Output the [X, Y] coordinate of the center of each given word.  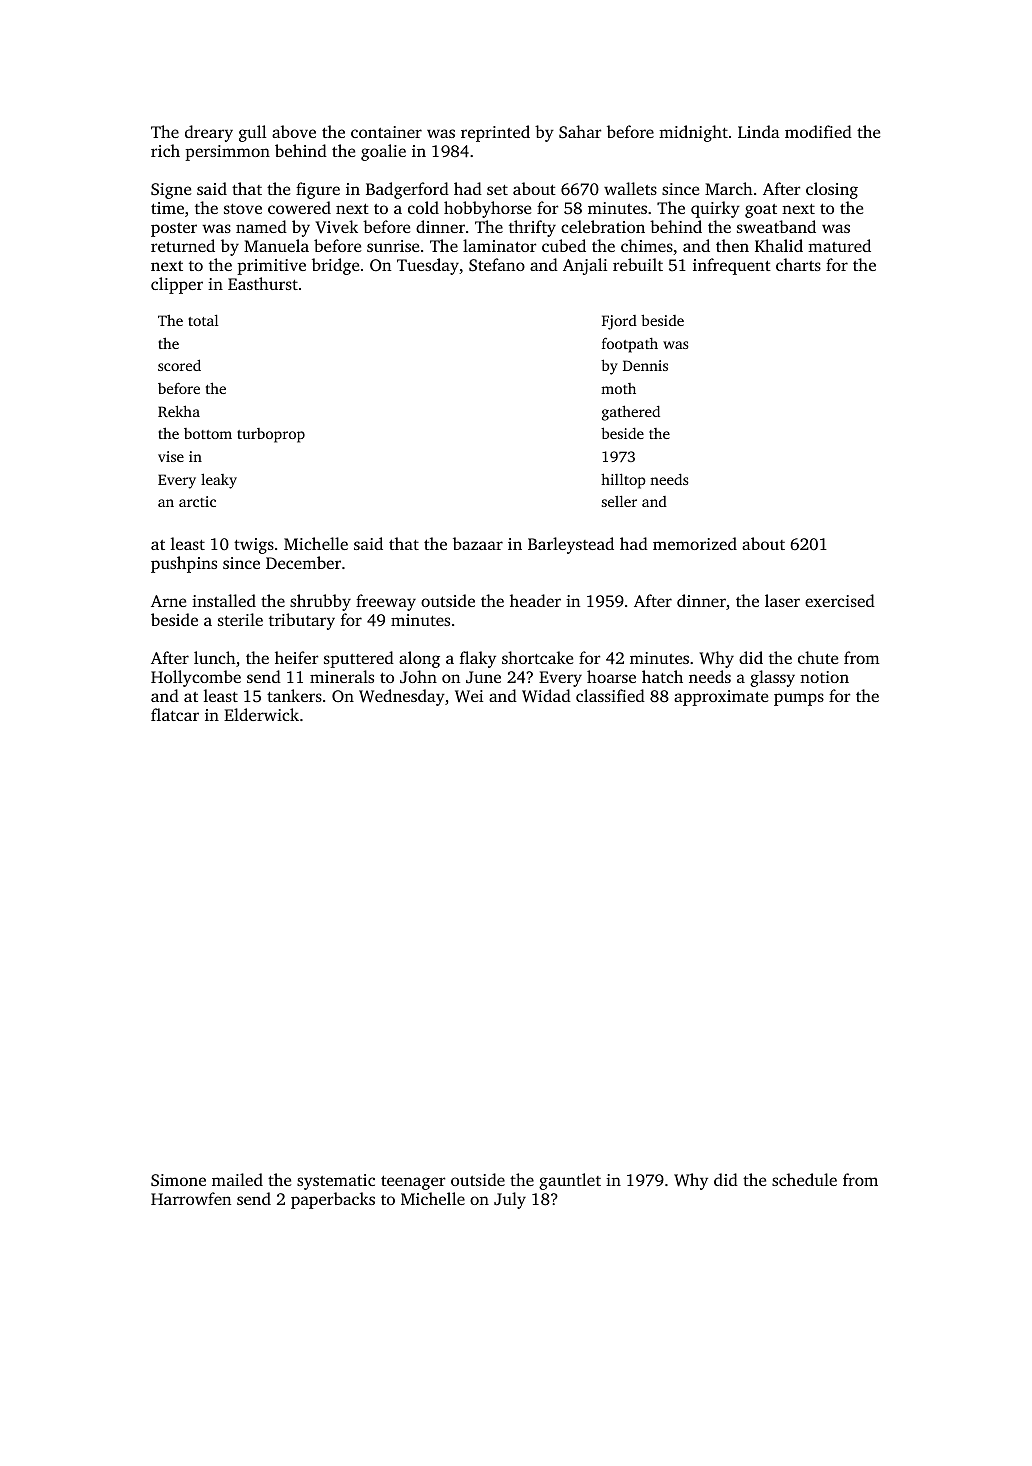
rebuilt [638, 264]
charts [798, 264]
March [729, 188]
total [203, 320]
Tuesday [428, 266]
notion [824, 677]
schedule [804, 1179]
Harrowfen [191, 1198]
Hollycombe [196, 678]
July [510, 1200]
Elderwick [261, 714]
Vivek [336, 226]
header [535, 600]
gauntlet [570, 1181]
